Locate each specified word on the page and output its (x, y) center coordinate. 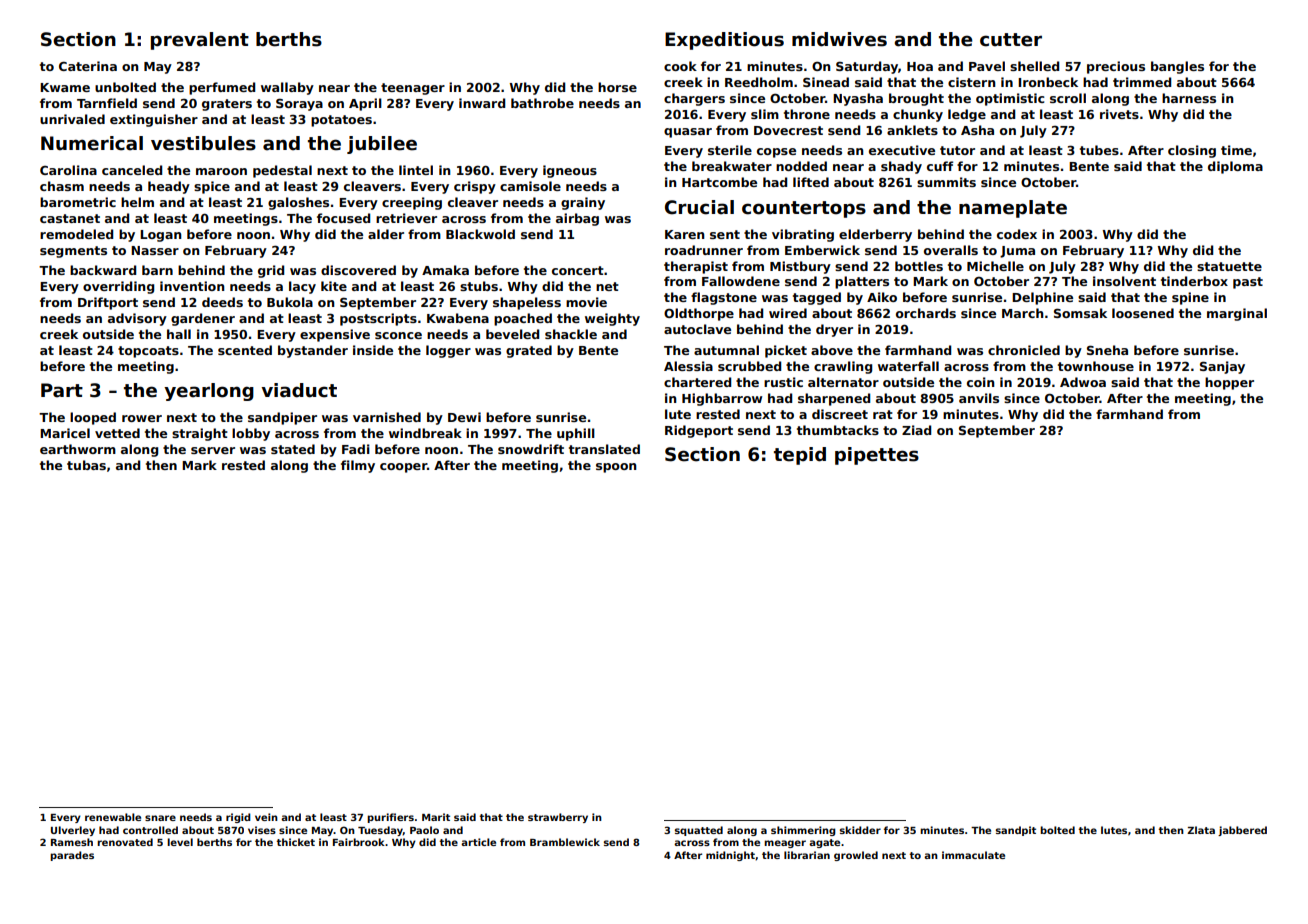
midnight (730, 856)
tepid (800, 456)
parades (72, 856)
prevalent (200, 41)
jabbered (1242, 831)
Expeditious (724, 41)
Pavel (987, 66)
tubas (86, 465)
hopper (1229, 383)
